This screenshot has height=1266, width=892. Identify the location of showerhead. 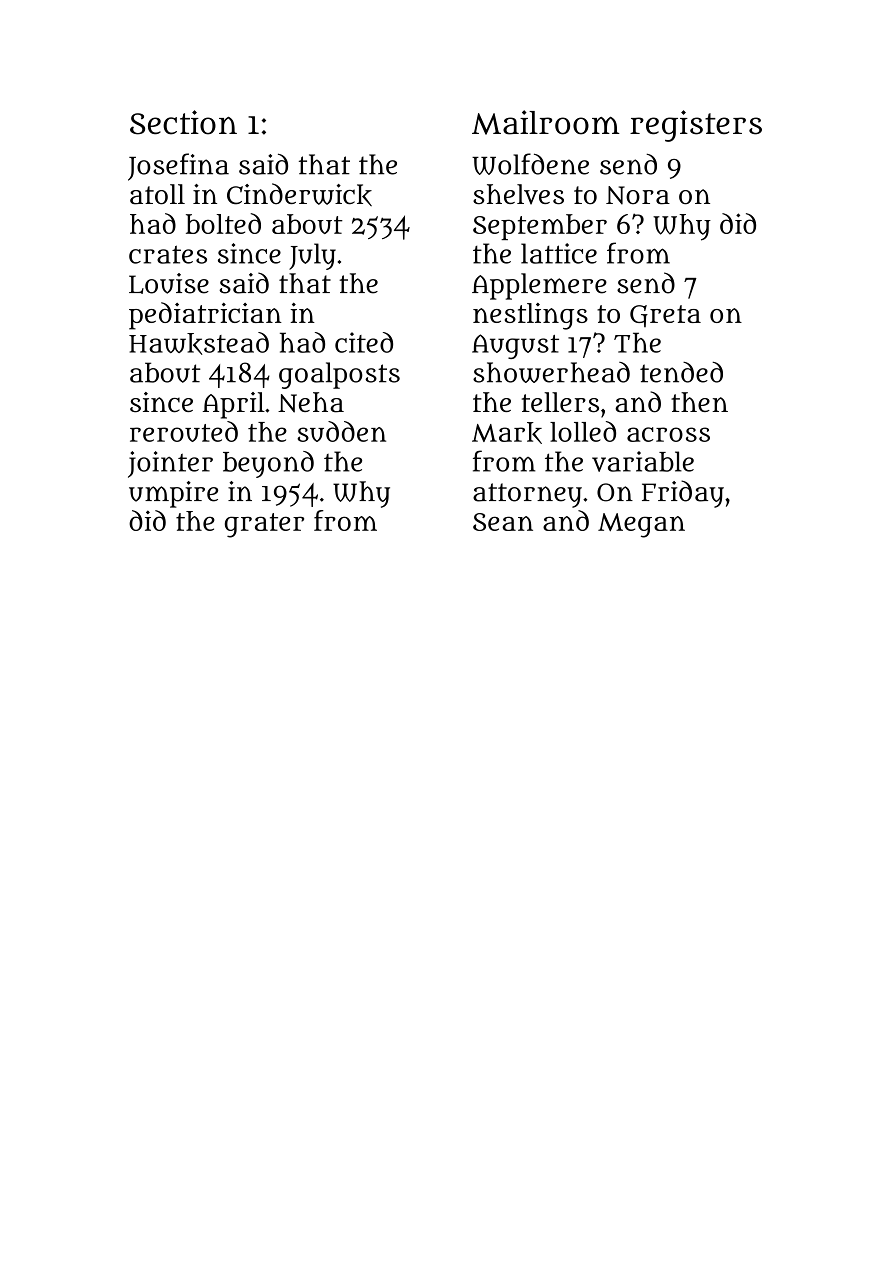
(551, 372).
